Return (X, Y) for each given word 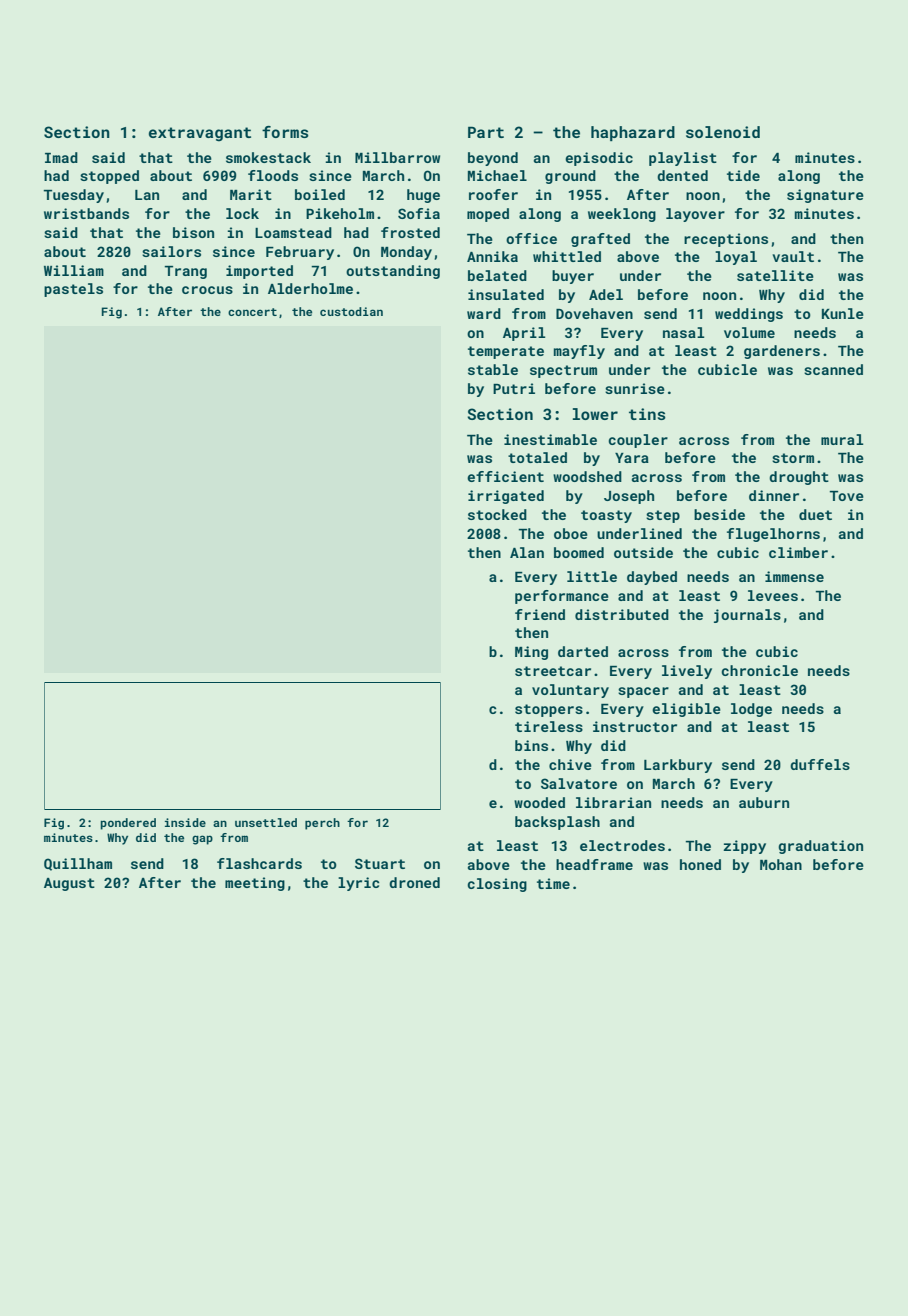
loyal (736, 258)
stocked (497, 514)
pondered (128, 824)
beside (719, 514)
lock (242, 213)
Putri (514, 388)
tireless (549, 726)
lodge (751, 710)
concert (252, 312)
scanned (833, 369)
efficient (505, 476)
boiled (320, 194)
